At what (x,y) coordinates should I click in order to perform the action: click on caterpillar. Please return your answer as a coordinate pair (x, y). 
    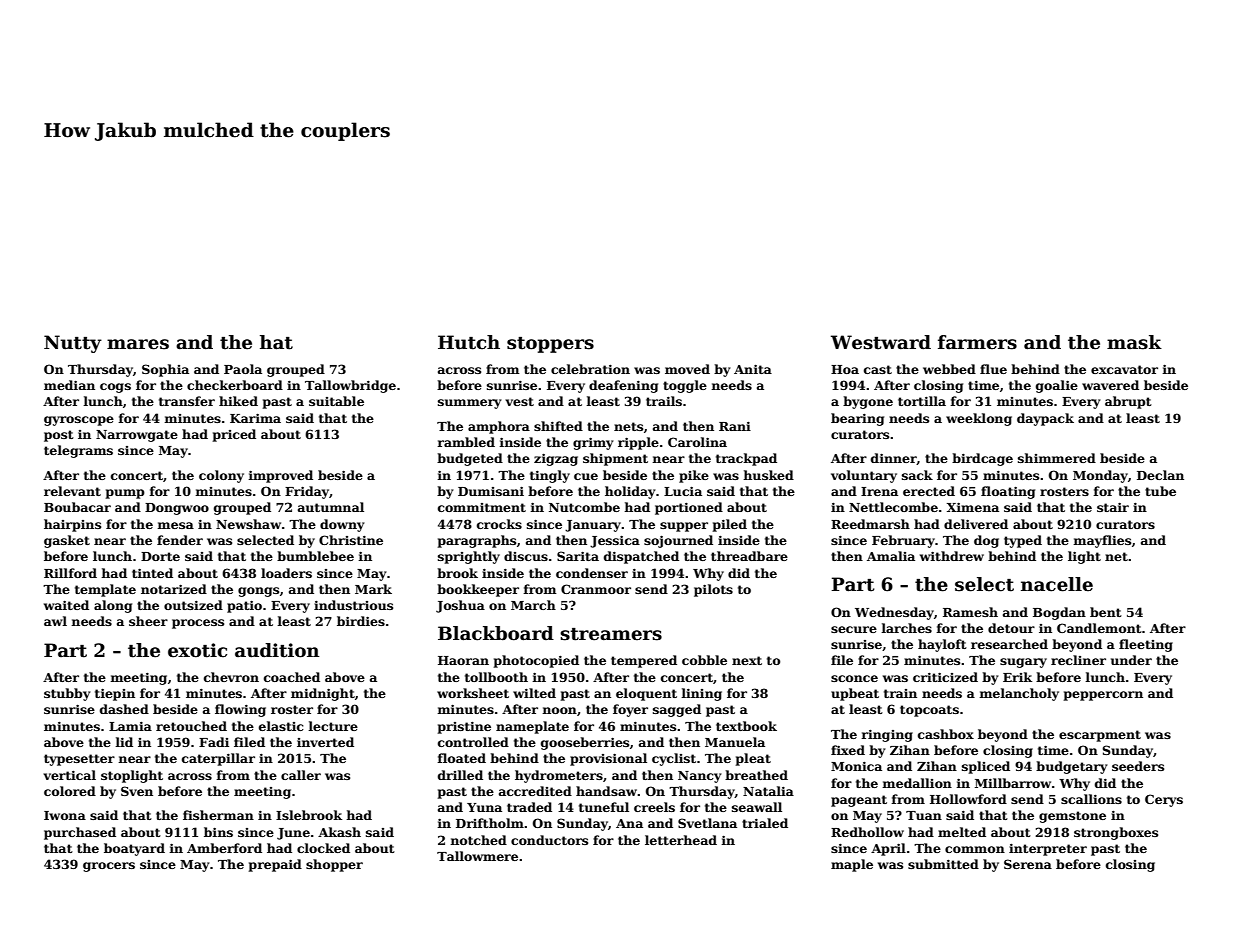
    Looking at the image, I should click on (218, 759).
